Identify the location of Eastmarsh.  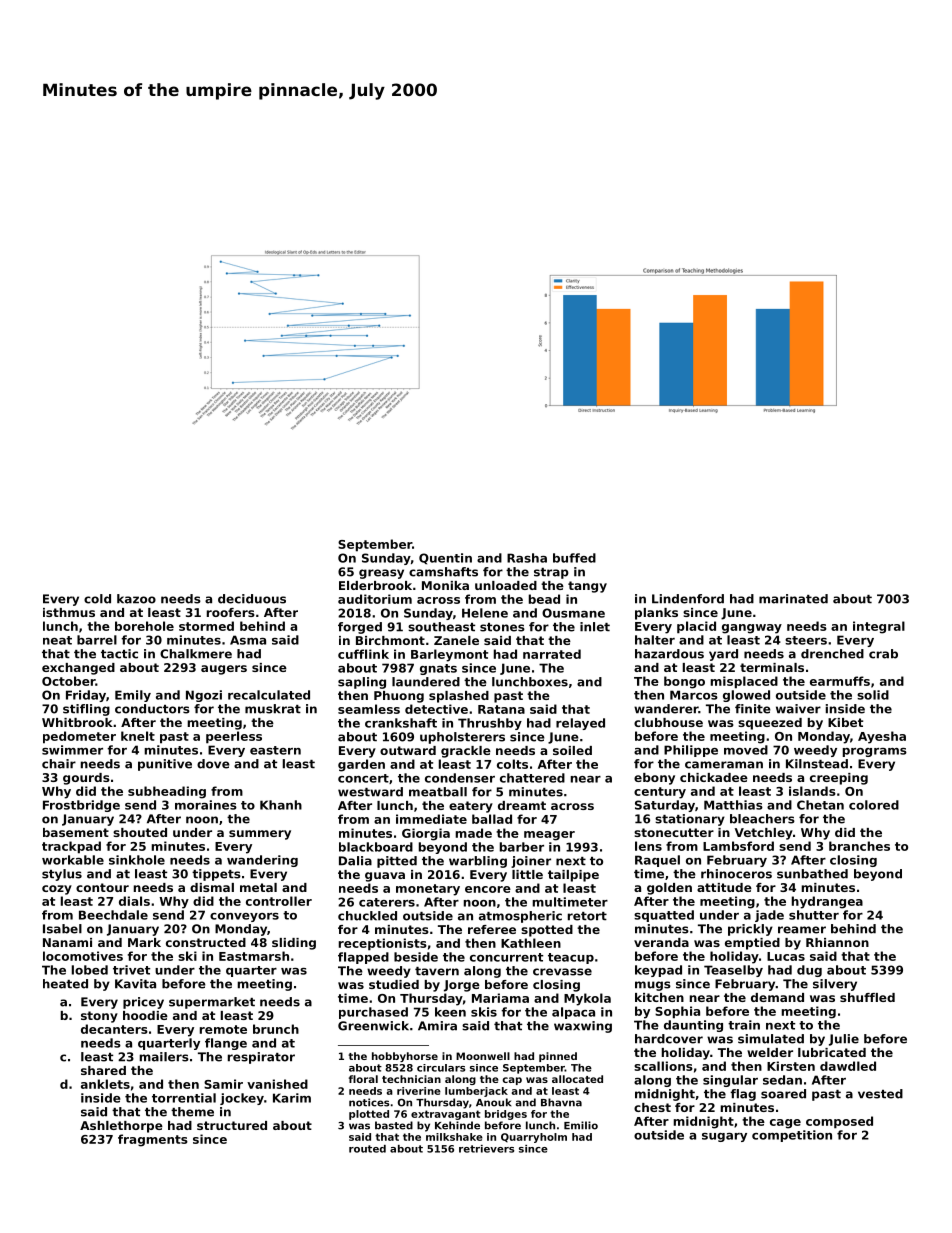
(254, 956).
